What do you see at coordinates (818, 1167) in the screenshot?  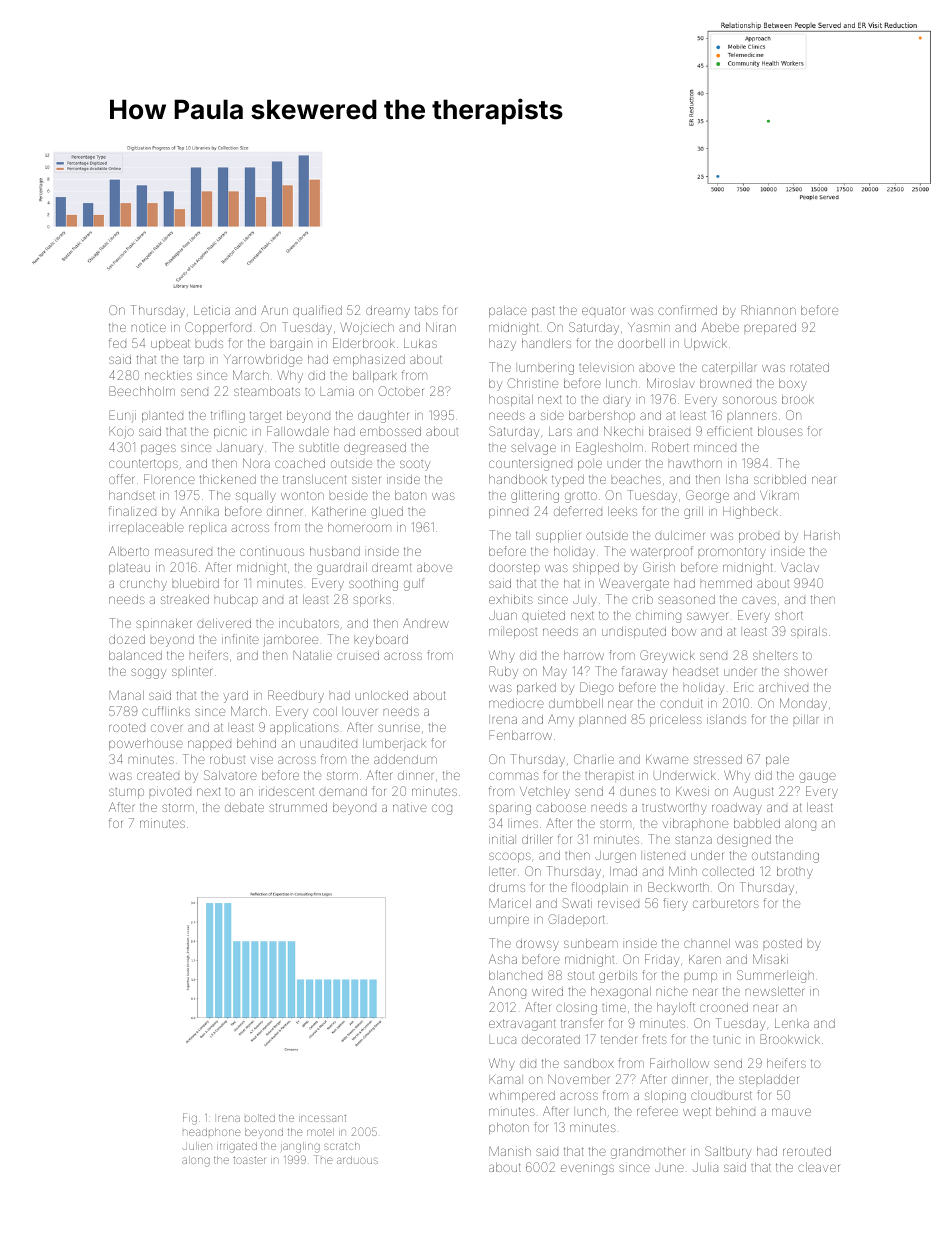 I see `cleaver` at bounding box center [818, 1167].
